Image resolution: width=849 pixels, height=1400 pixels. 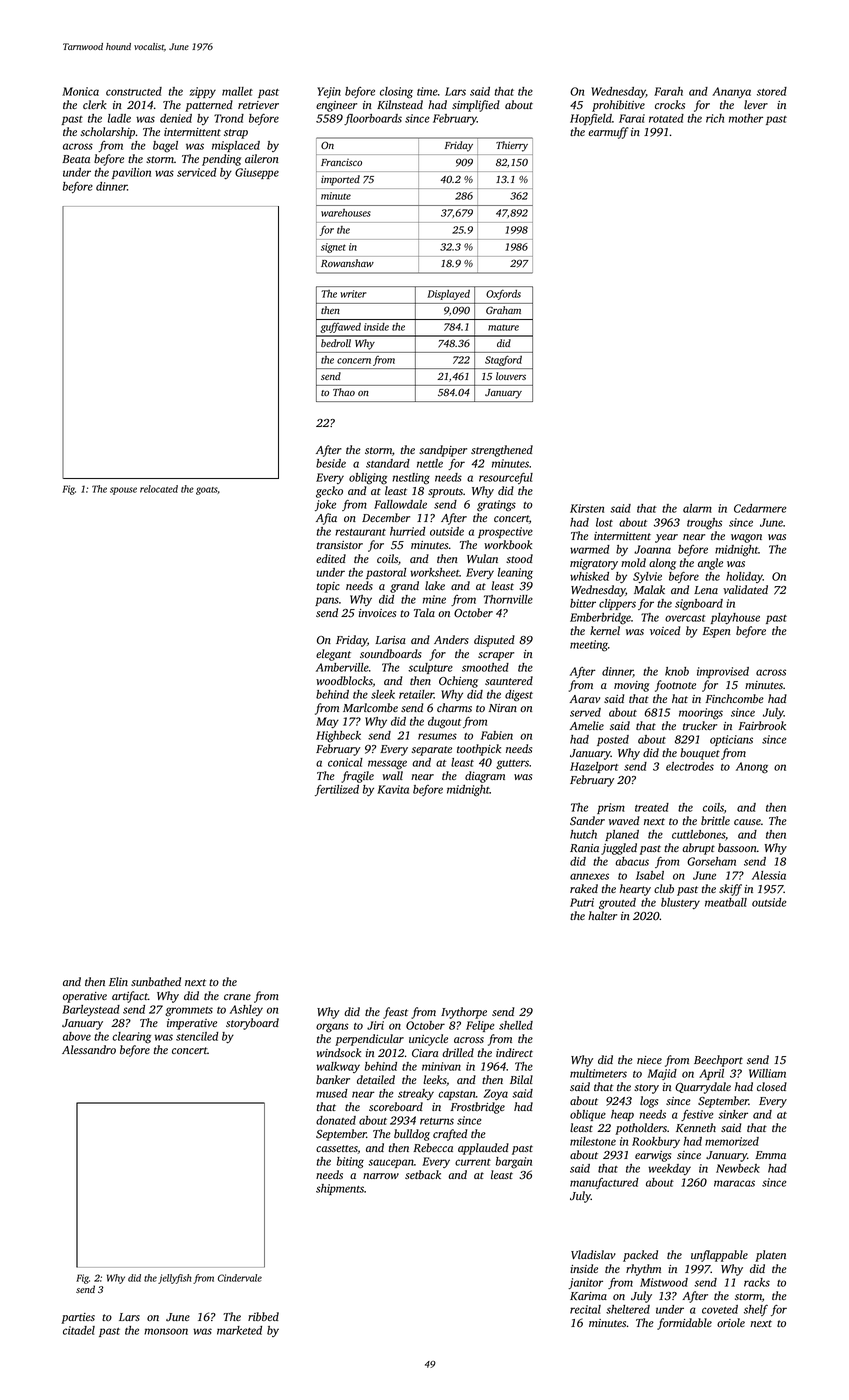 I want to click on pavilion, so click(x=131, y=173).
